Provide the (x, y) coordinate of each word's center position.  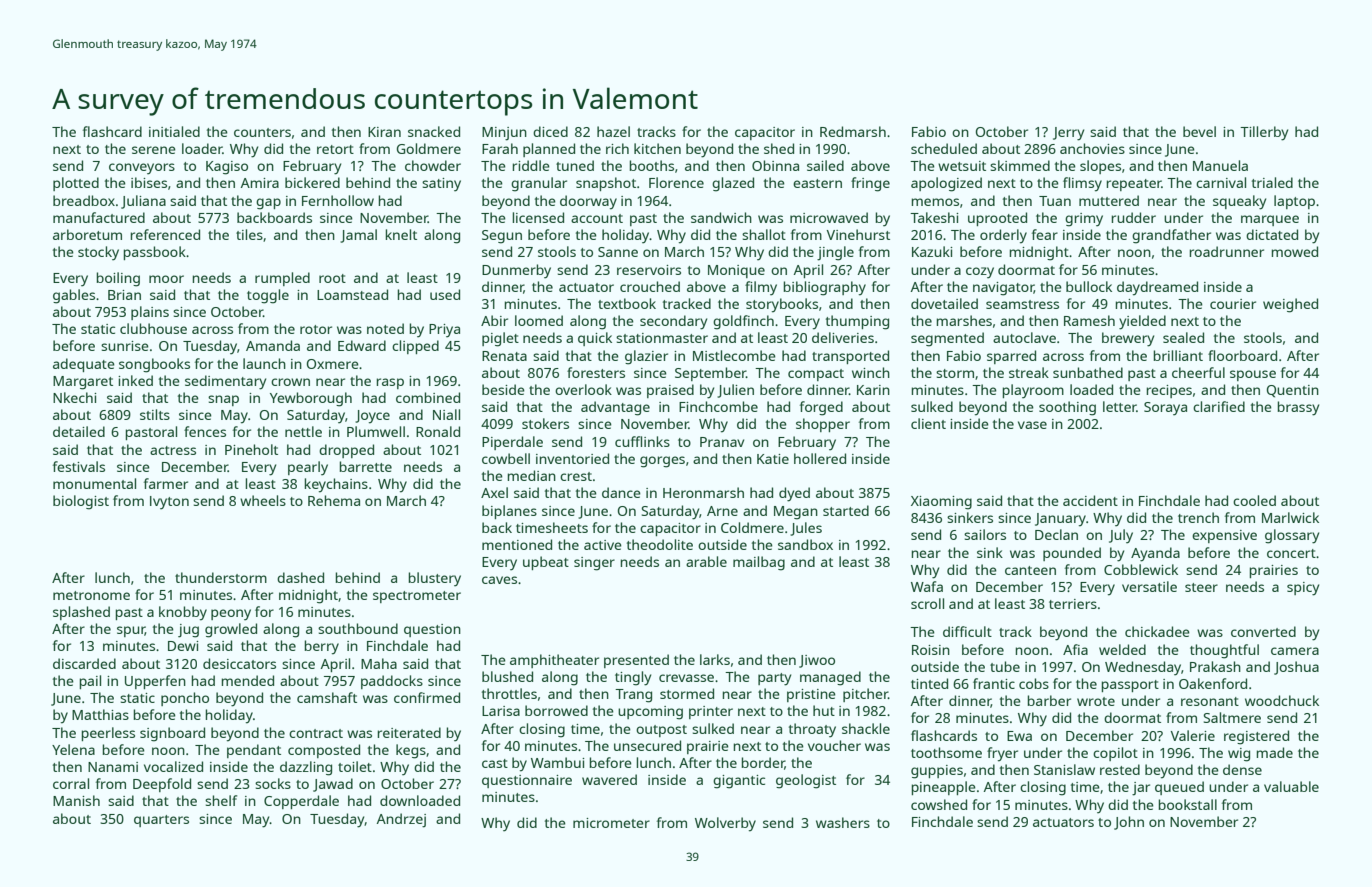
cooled (1254, 500)
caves (499, 580)
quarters (161, 821)
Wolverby (725, 824)
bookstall (1188, 804)
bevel (1199, 131)
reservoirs (649, 270)
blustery (435, 579)
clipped (415, 347)
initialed (174, 131)
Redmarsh (853, 131)
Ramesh (1089, 320)
